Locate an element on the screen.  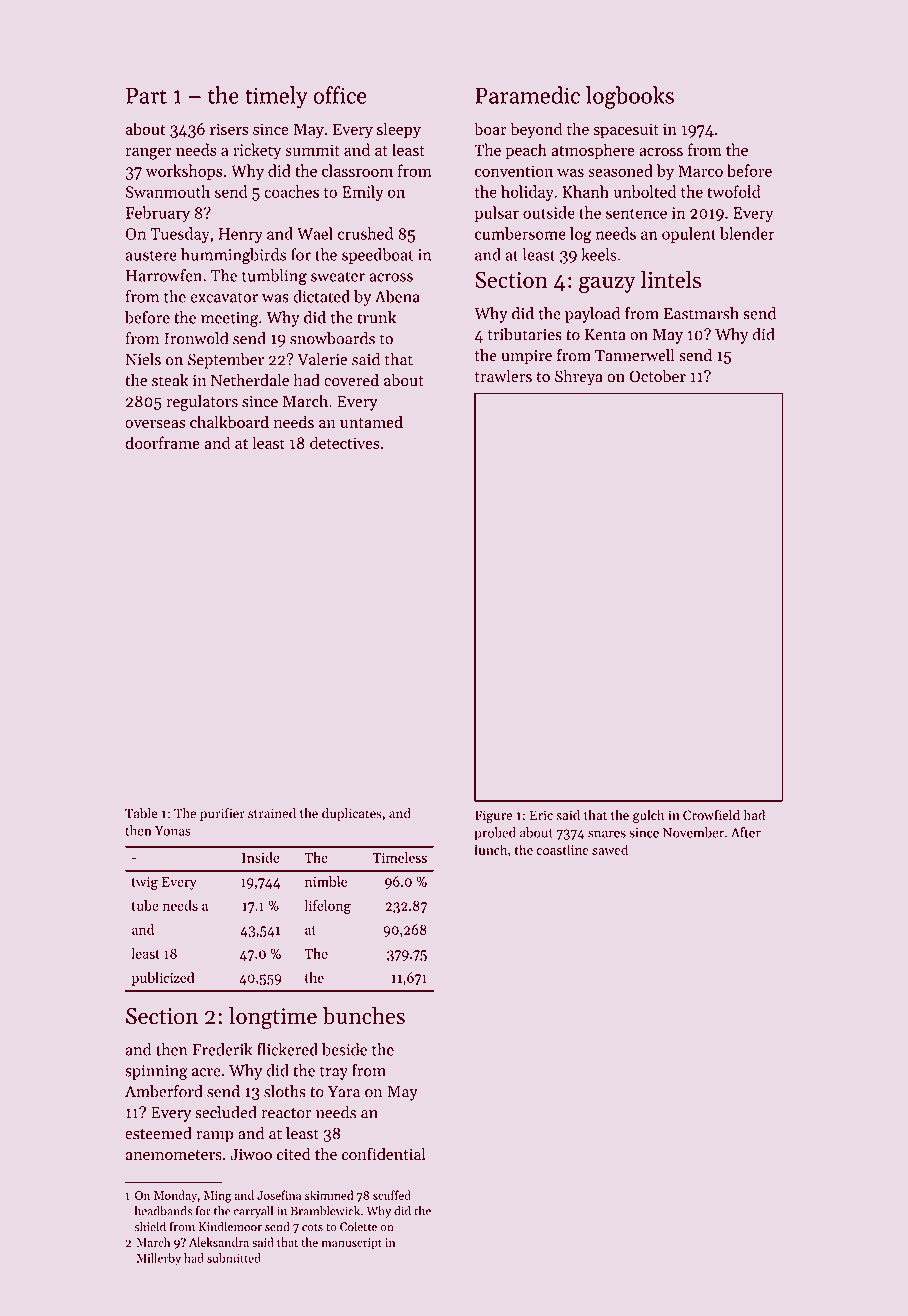
Eastmarsh is located at coordinates (701, 313).
